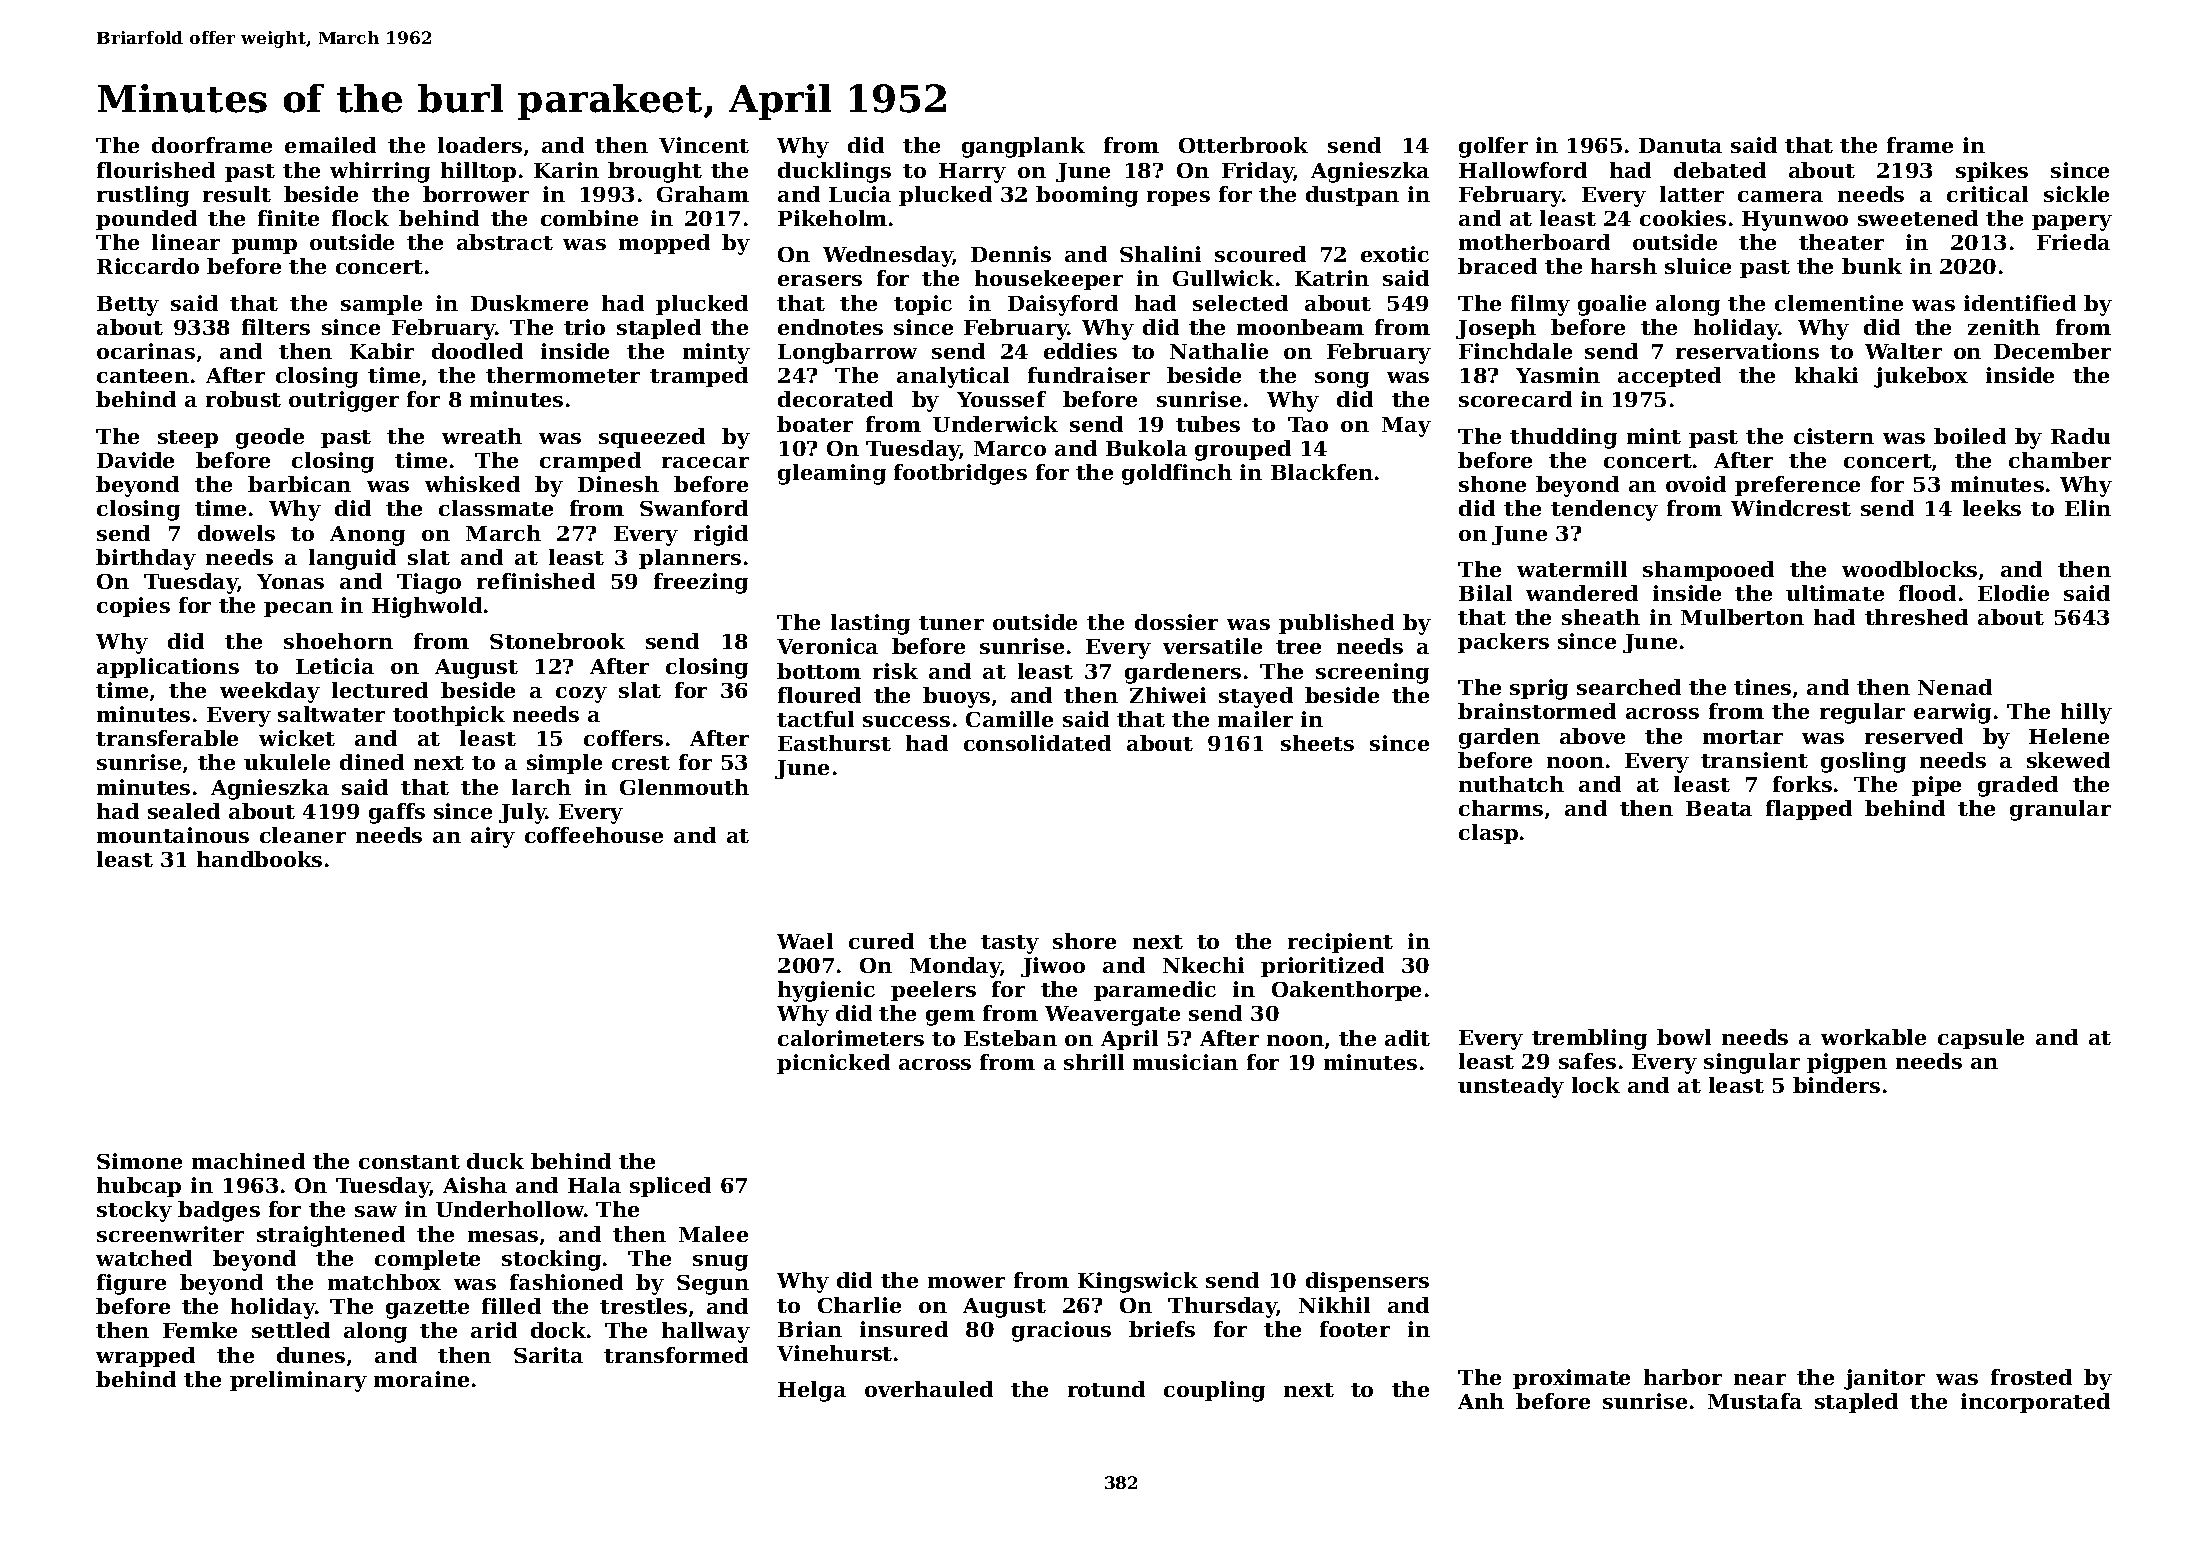 The image size is (2208, 1561). What do you see at coordinates (1981, 1039) in the screenshot?
I see `capsule` at bounding box center [1981, 1039].
